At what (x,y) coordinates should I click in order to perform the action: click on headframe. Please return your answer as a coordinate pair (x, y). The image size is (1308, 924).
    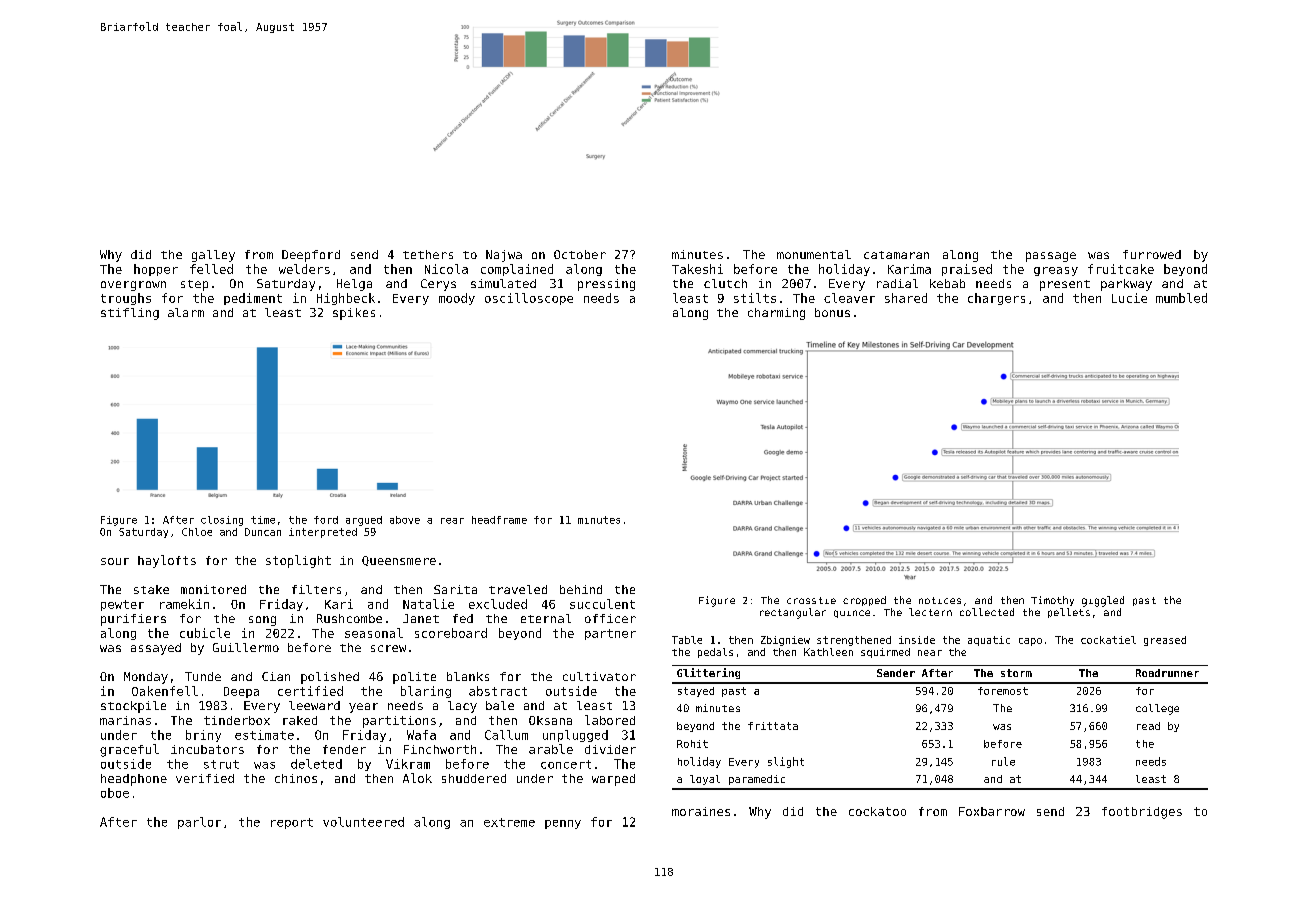
    Looking at the image, I should click on (499, 520).
